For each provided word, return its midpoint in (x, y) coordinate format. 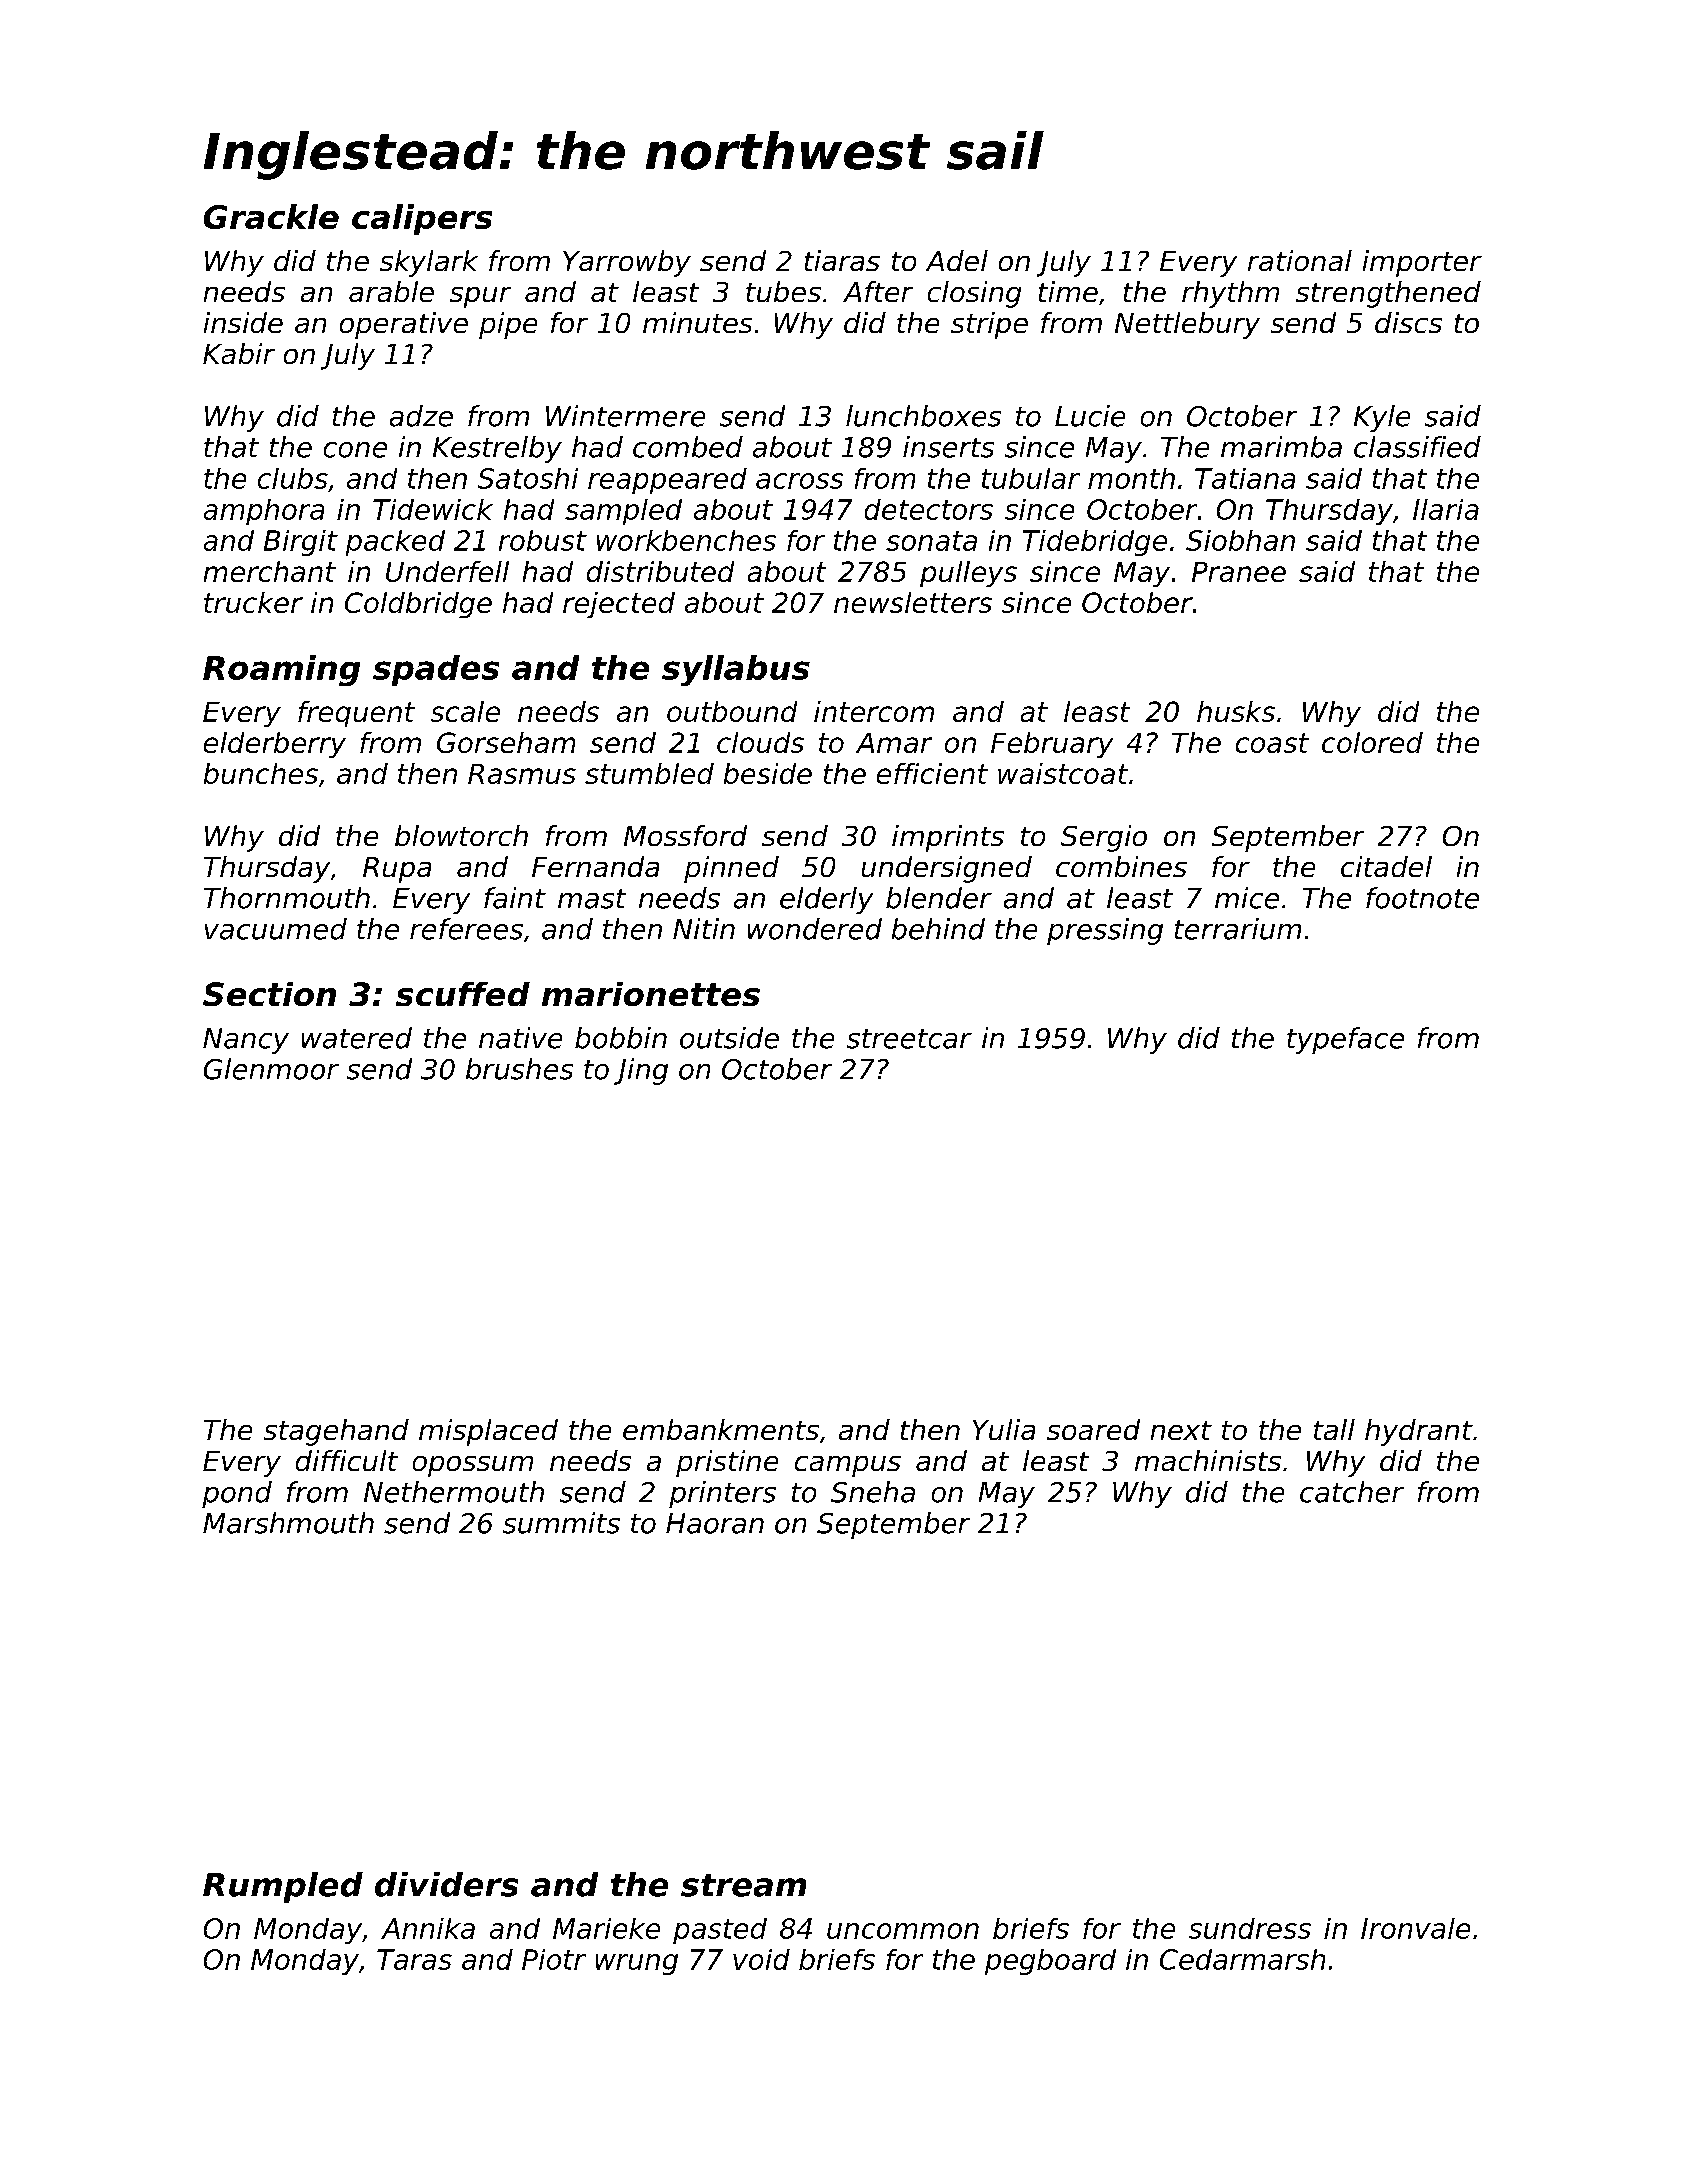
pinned (731, 869)
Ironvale (1415, 1928)
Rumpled (283, 1887)
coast (1272, 743)
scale (465, 711)
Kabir (239, 353)
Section (269, 994)
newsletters (913, 602)
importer (1422, 263)
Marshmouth (288, 1523)
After (878, 291)
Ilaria (1446, 509)
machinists (1208, 1460)
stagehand (336, 1432)
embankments (721, 1429)
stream (743, 1885)
